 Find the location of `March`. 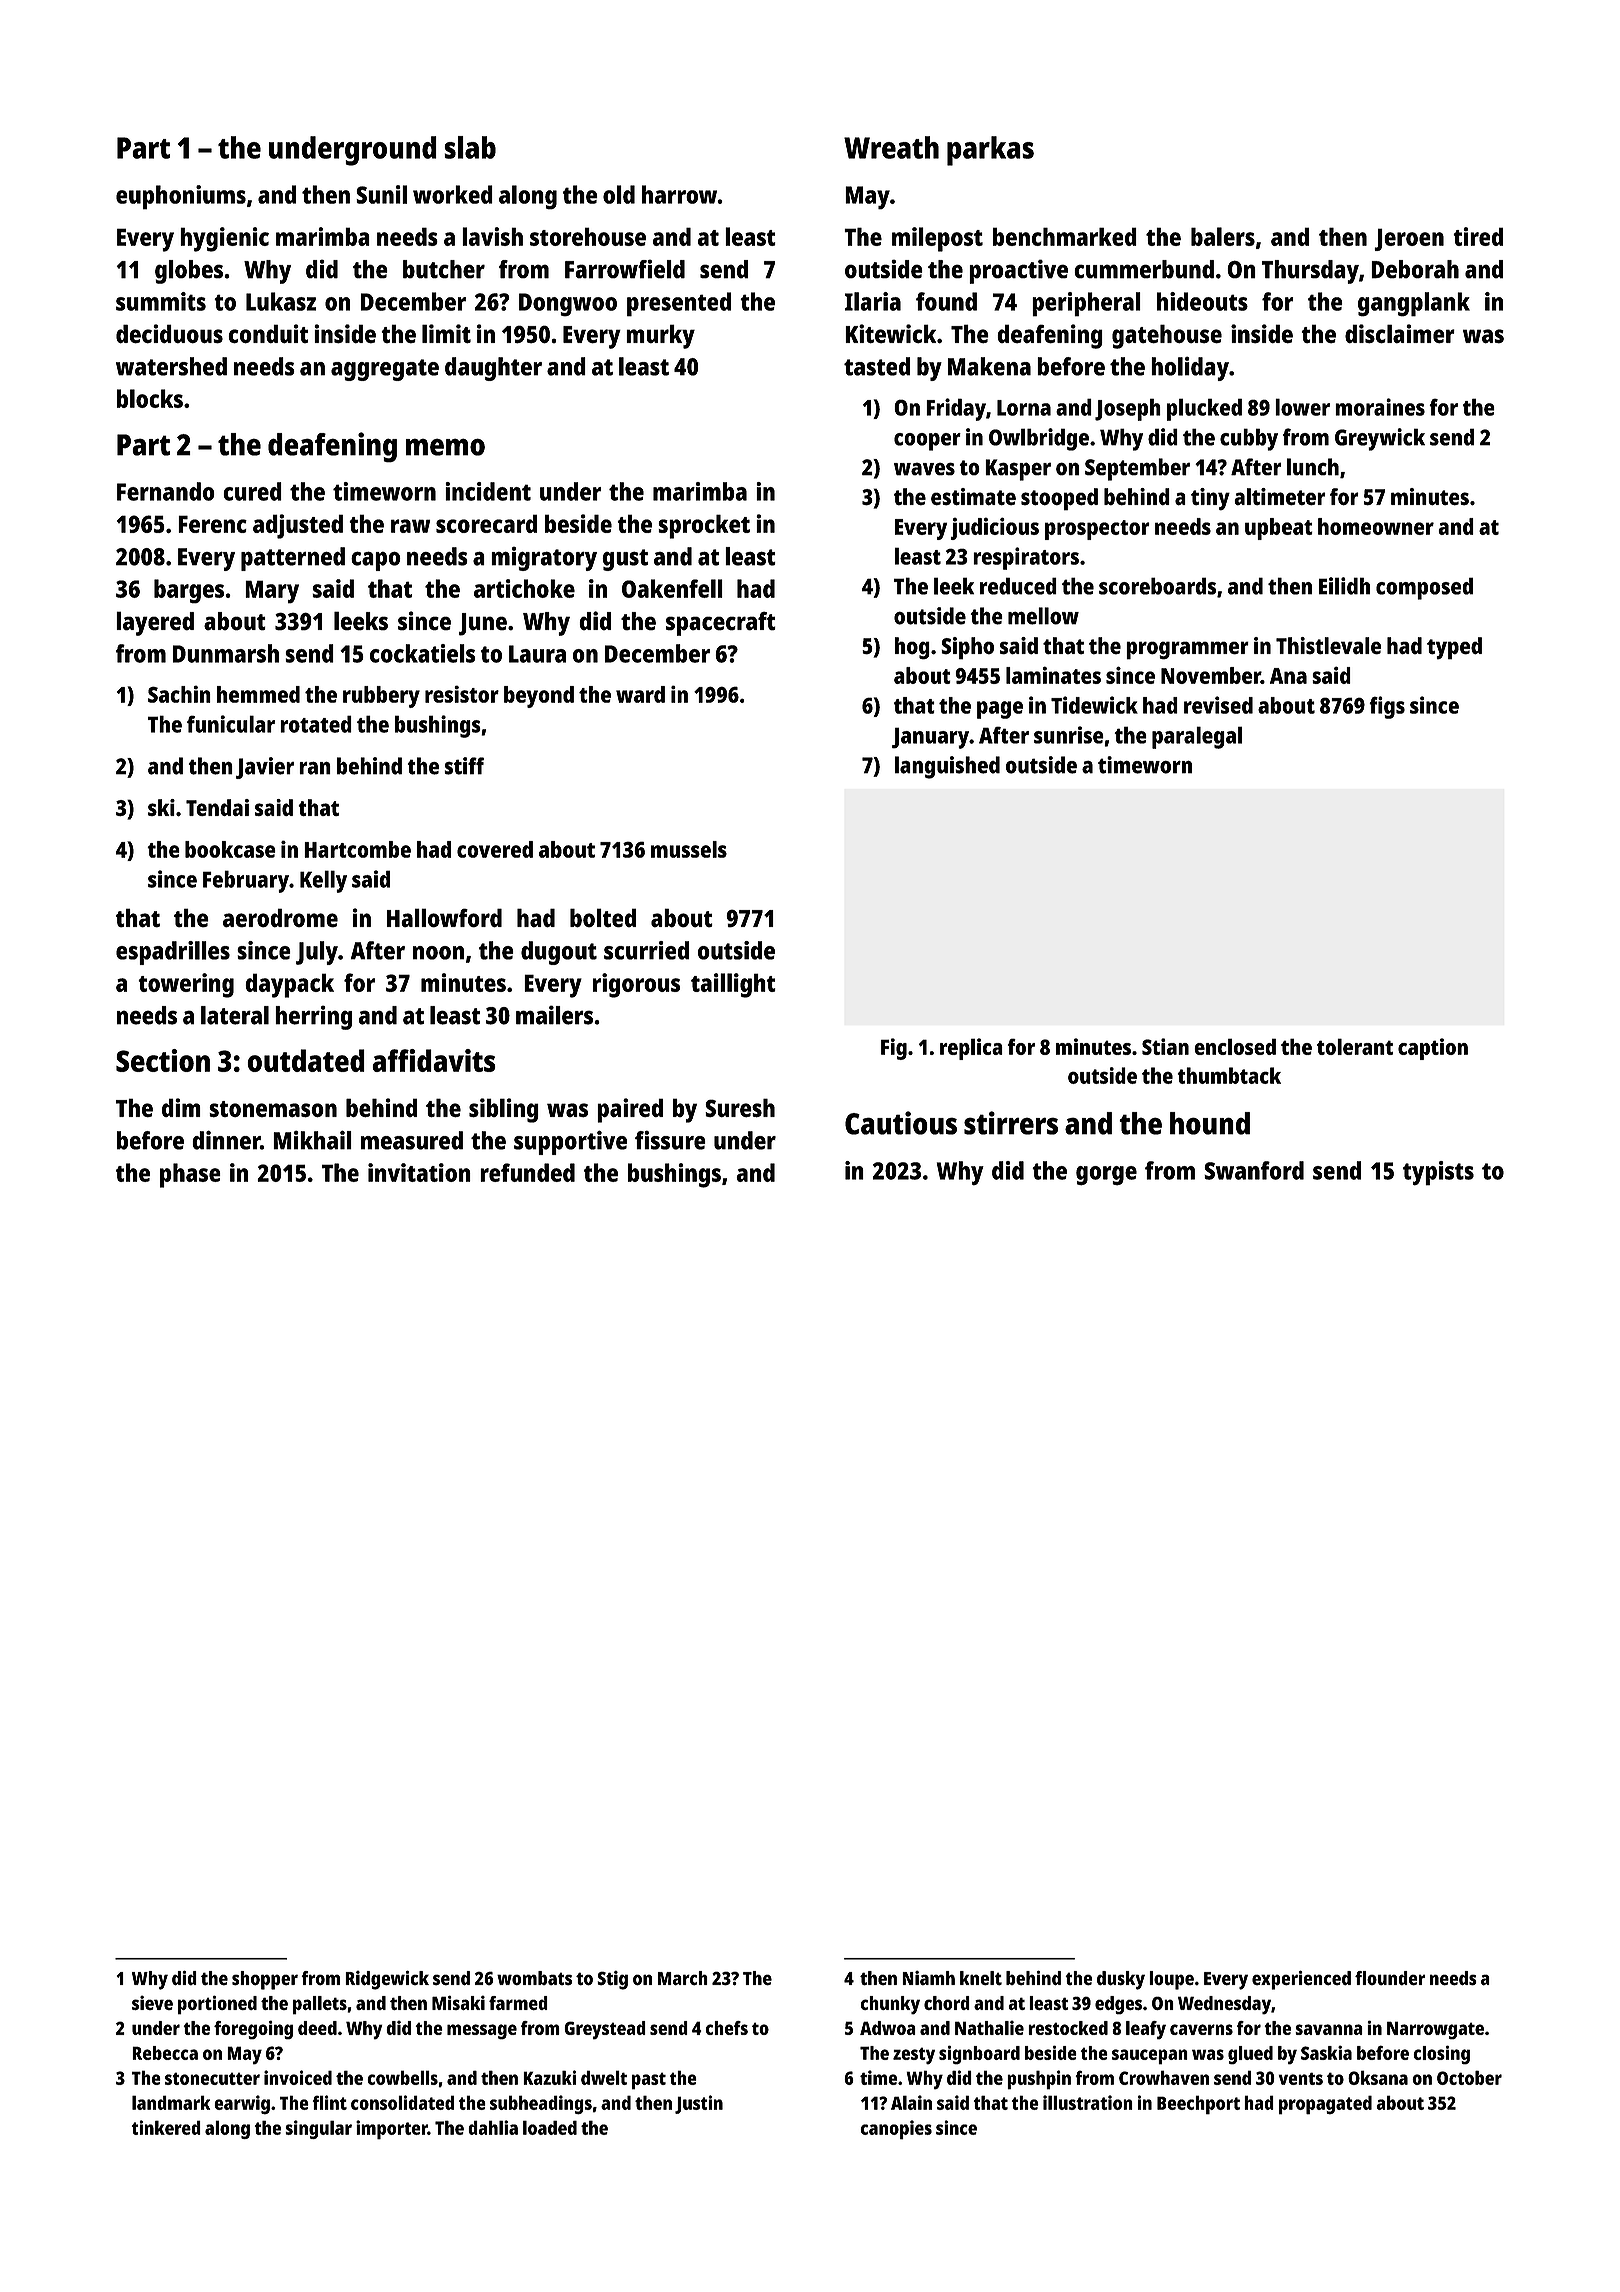

March is located at coordinates (683, 1978).
